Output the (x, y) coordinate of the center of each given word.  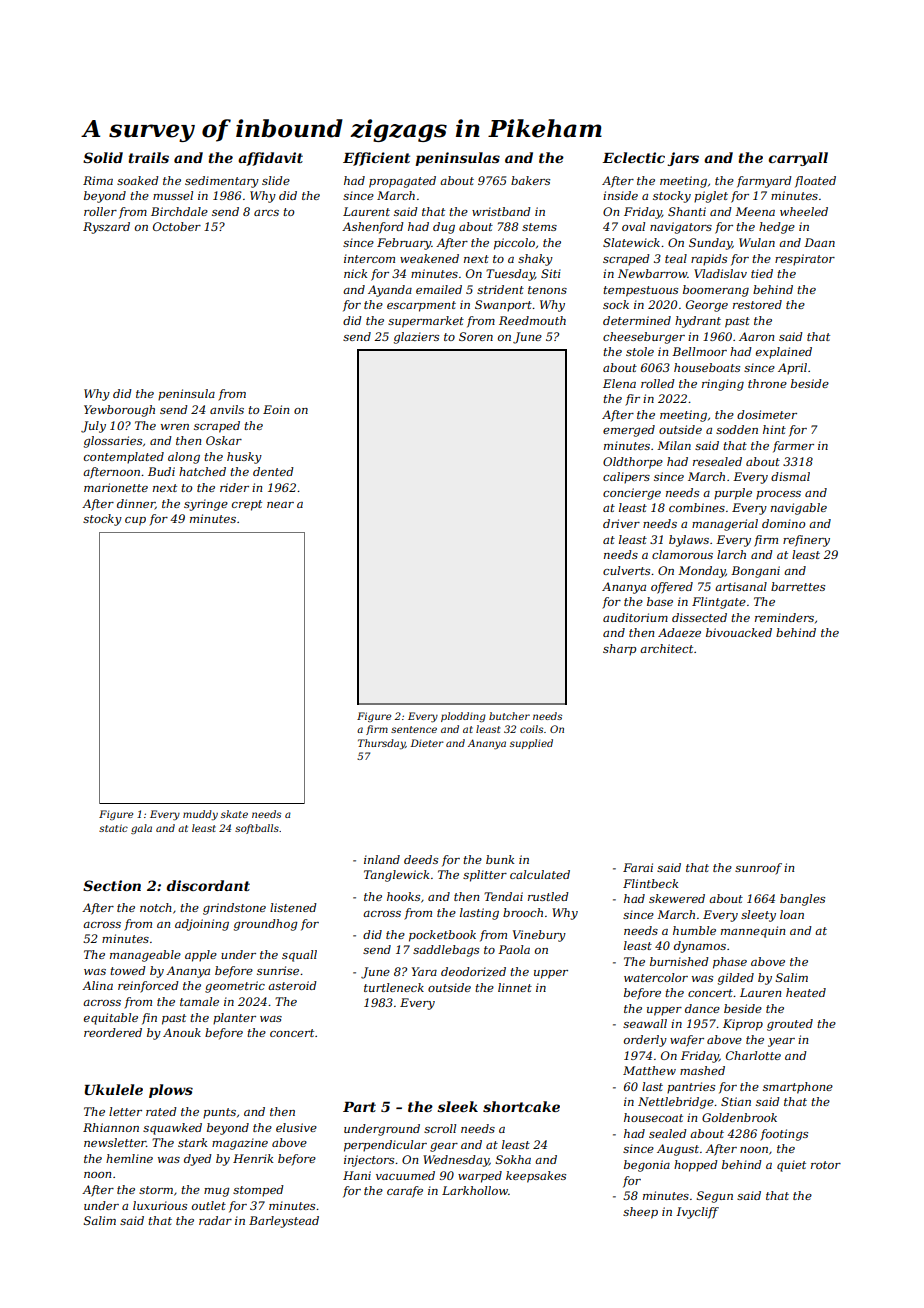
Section (112, 885)
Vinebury (539, 936)
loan (792, 914)
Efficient (376, 159)
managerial (725, 525)
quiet (791, 1166)
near (280, 505)
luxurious (160, 1205)
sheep (640, 1213)
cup (135, 521)
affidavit (270, 159)
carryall (798, 159)
